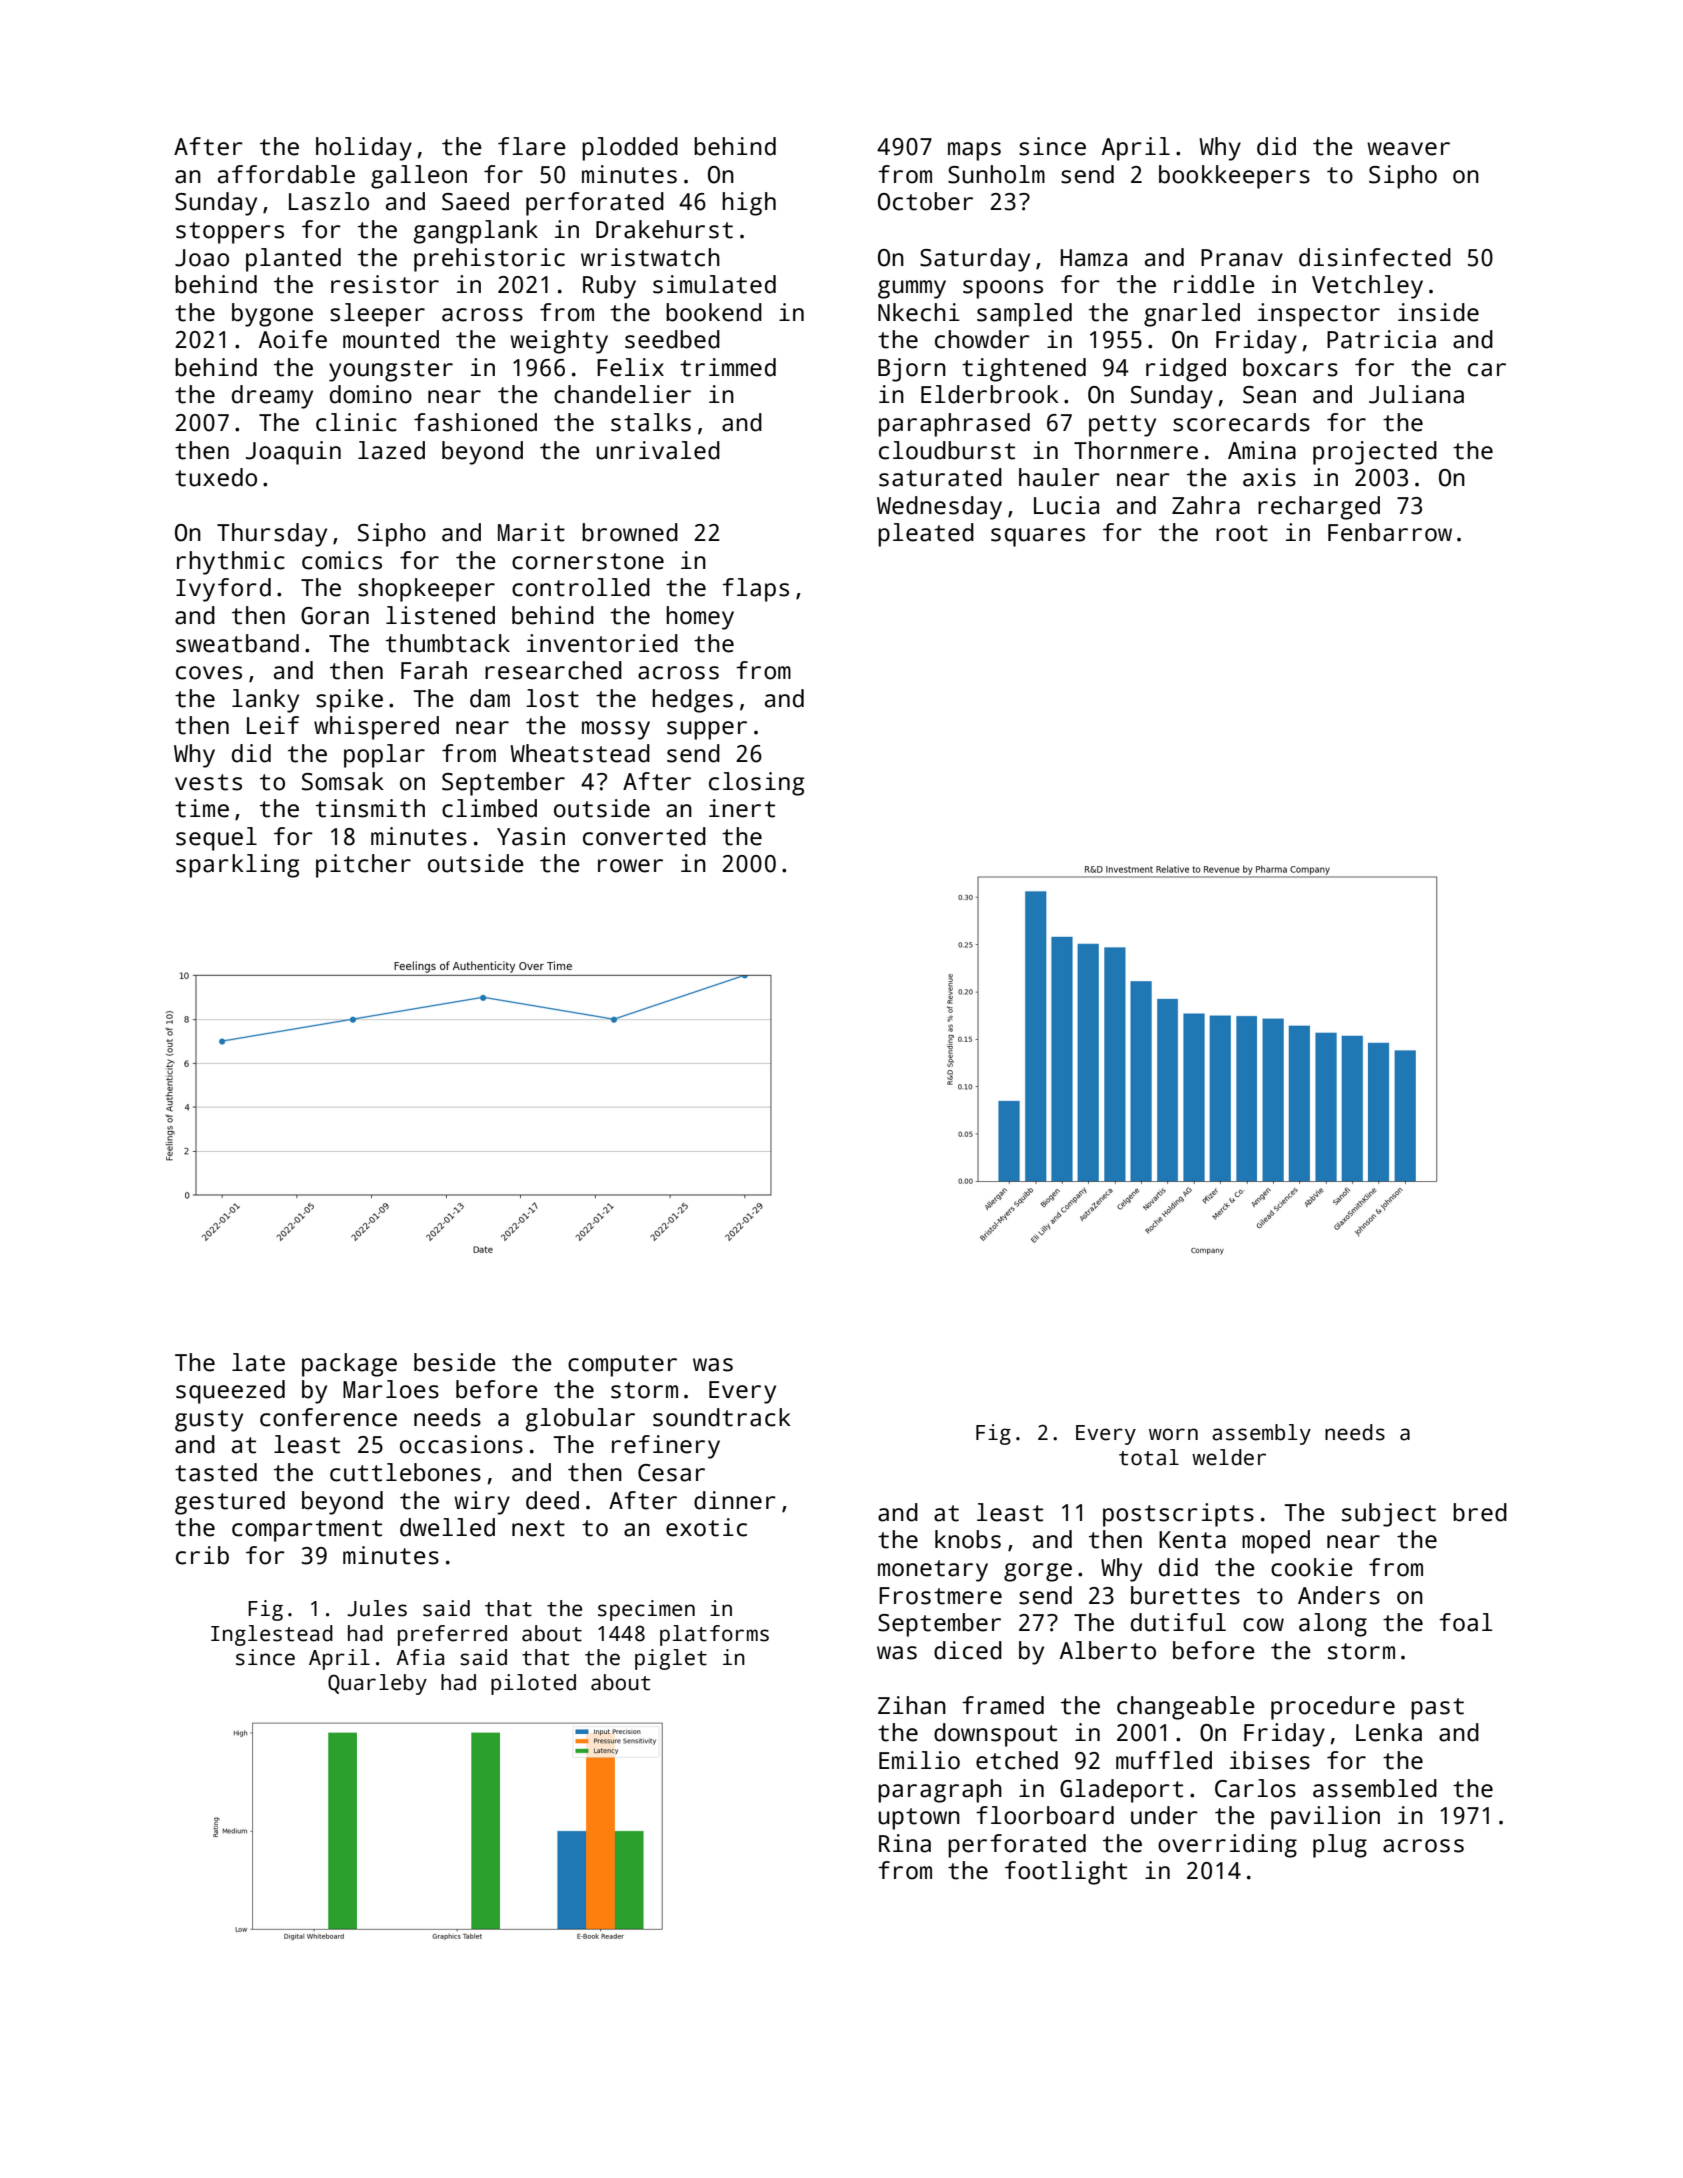 Image resolution: width=1683 pixels, height=2178 pixels. I want to click on plodded, so click(630, 149).
